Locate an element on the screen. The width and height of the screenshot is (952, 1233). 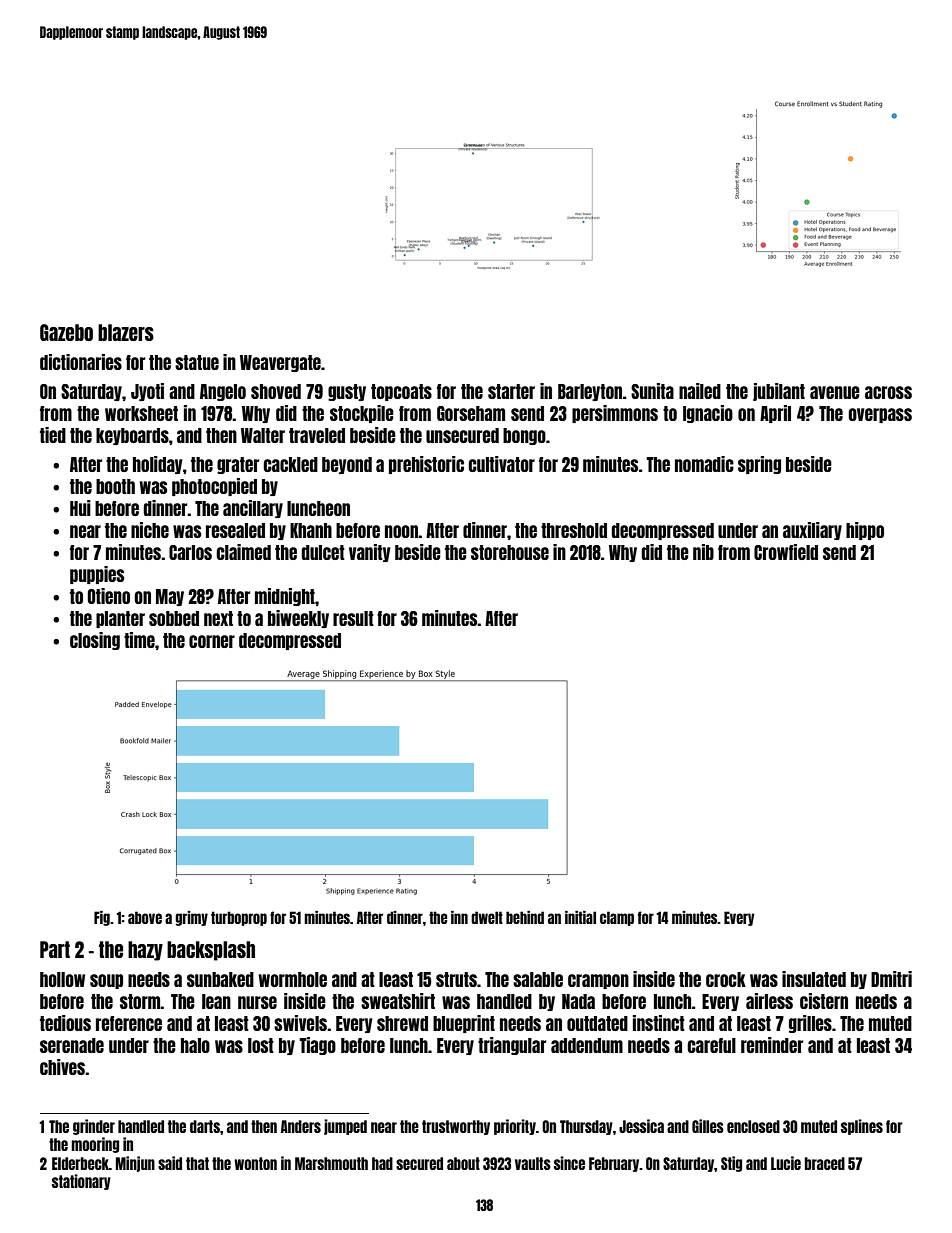
nib is located at coordinates (703, 552).
